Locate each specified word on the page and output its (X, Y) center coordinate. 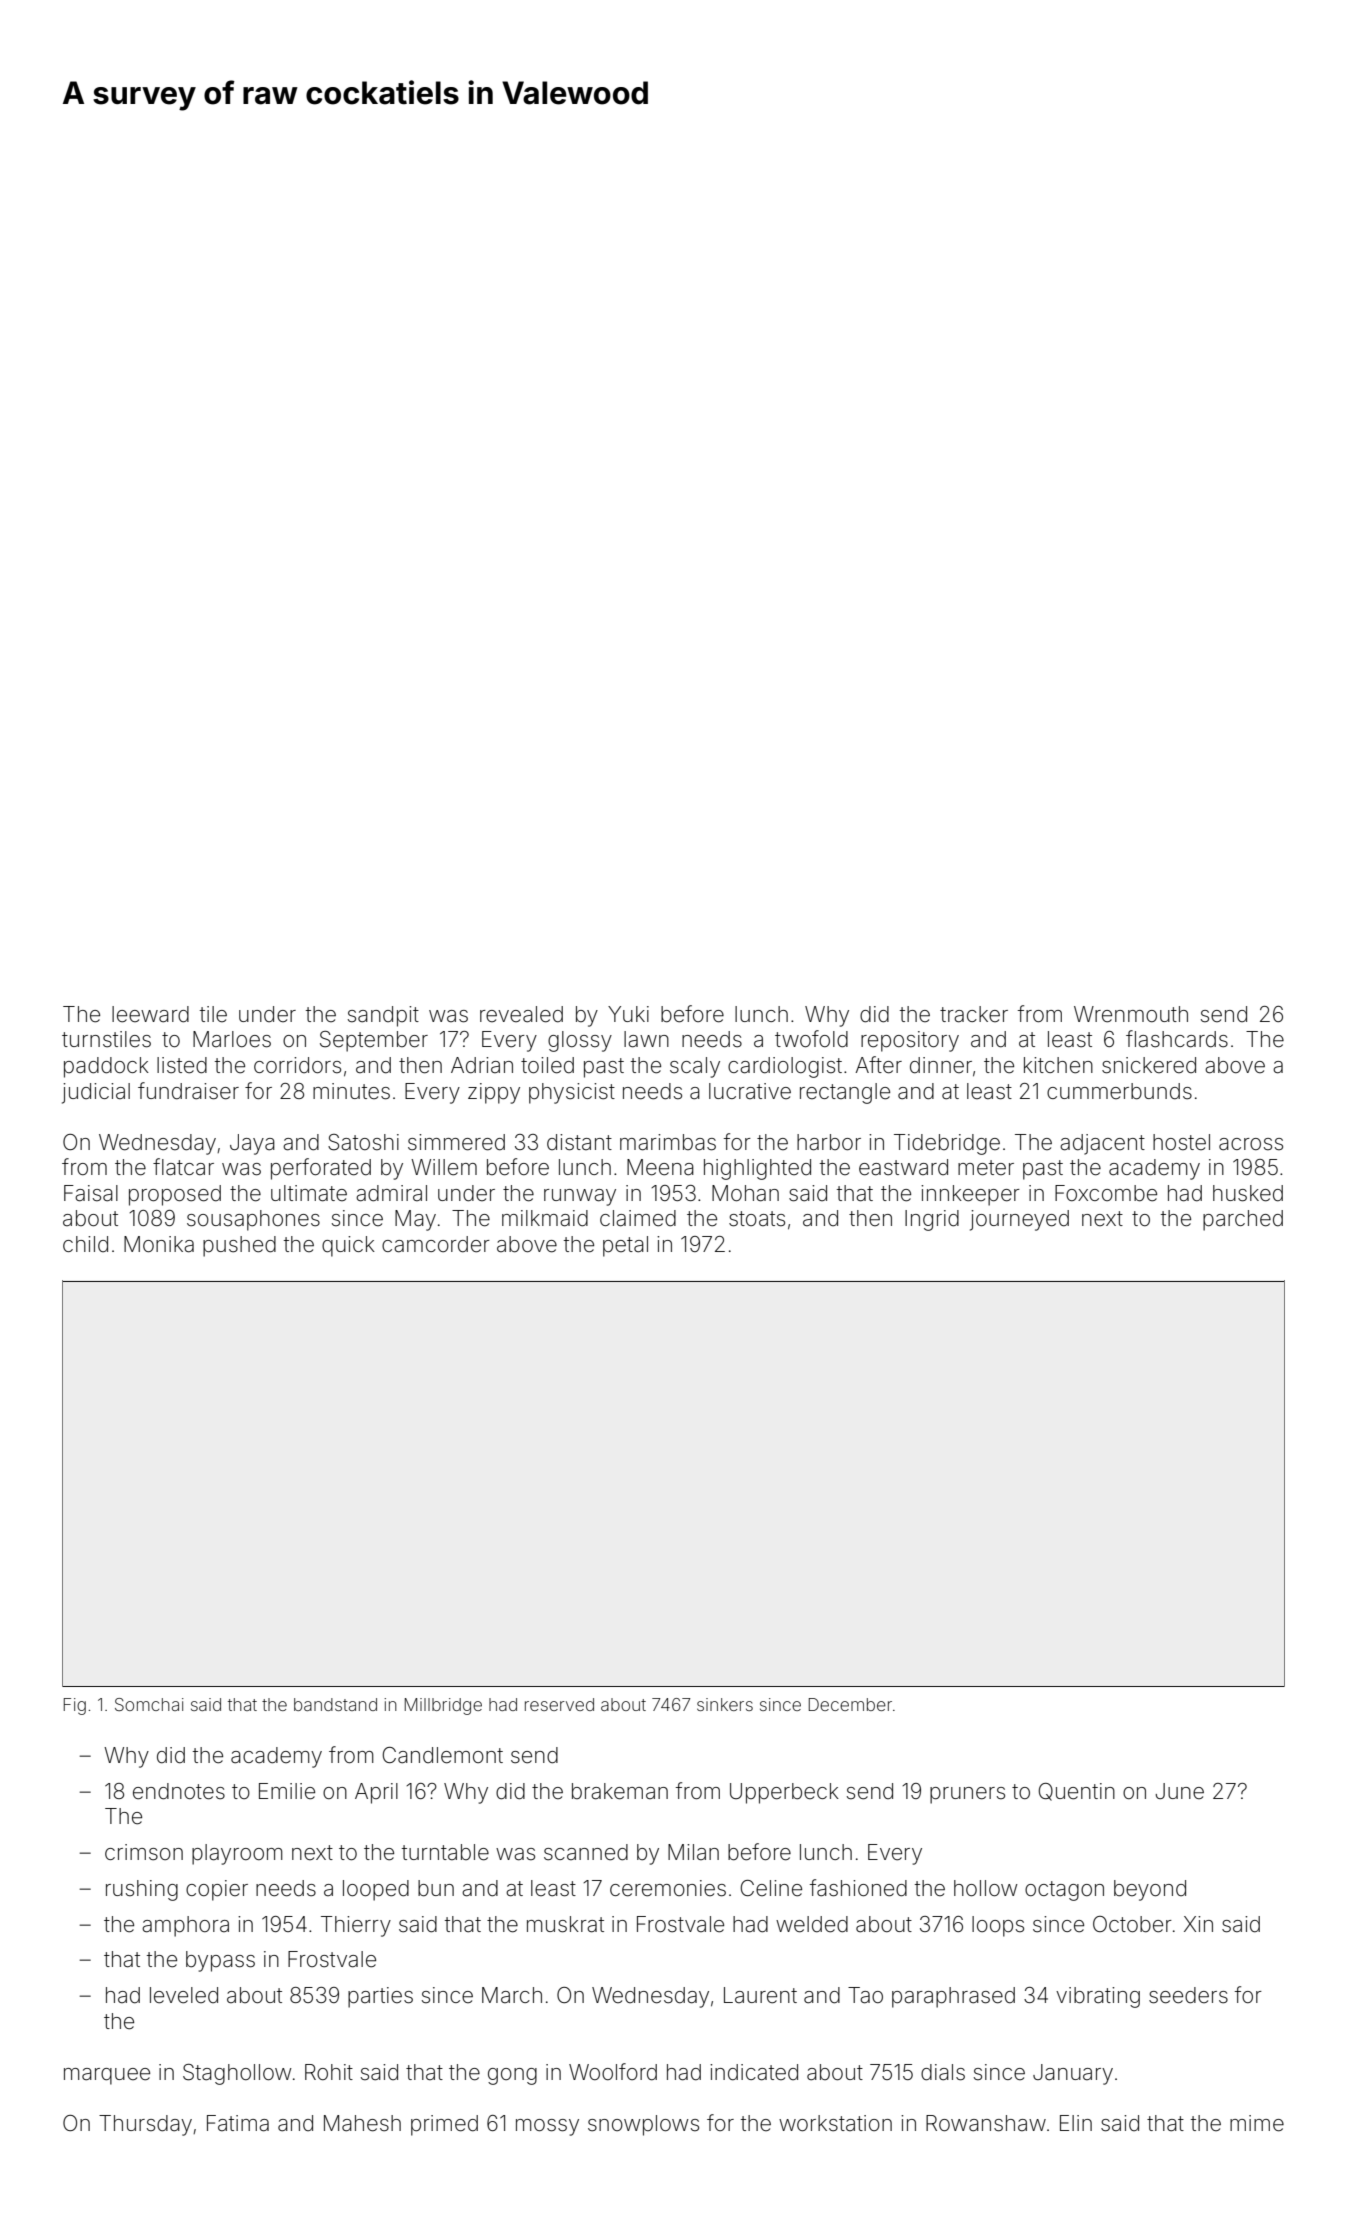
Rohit (329, 2072)
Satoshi (363, 1142)
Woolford (613, 2072)
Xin (1198, 1924)
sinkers (725, 1704)
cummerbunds (1119, 1091)
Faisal (91, 1193)
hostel (1181, 1142)
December (850, 1704)
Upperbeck (784, 1793)
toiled (547, 1065)
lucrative (750, 1091)
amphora (185, 1926)
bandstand (335, 1704)
